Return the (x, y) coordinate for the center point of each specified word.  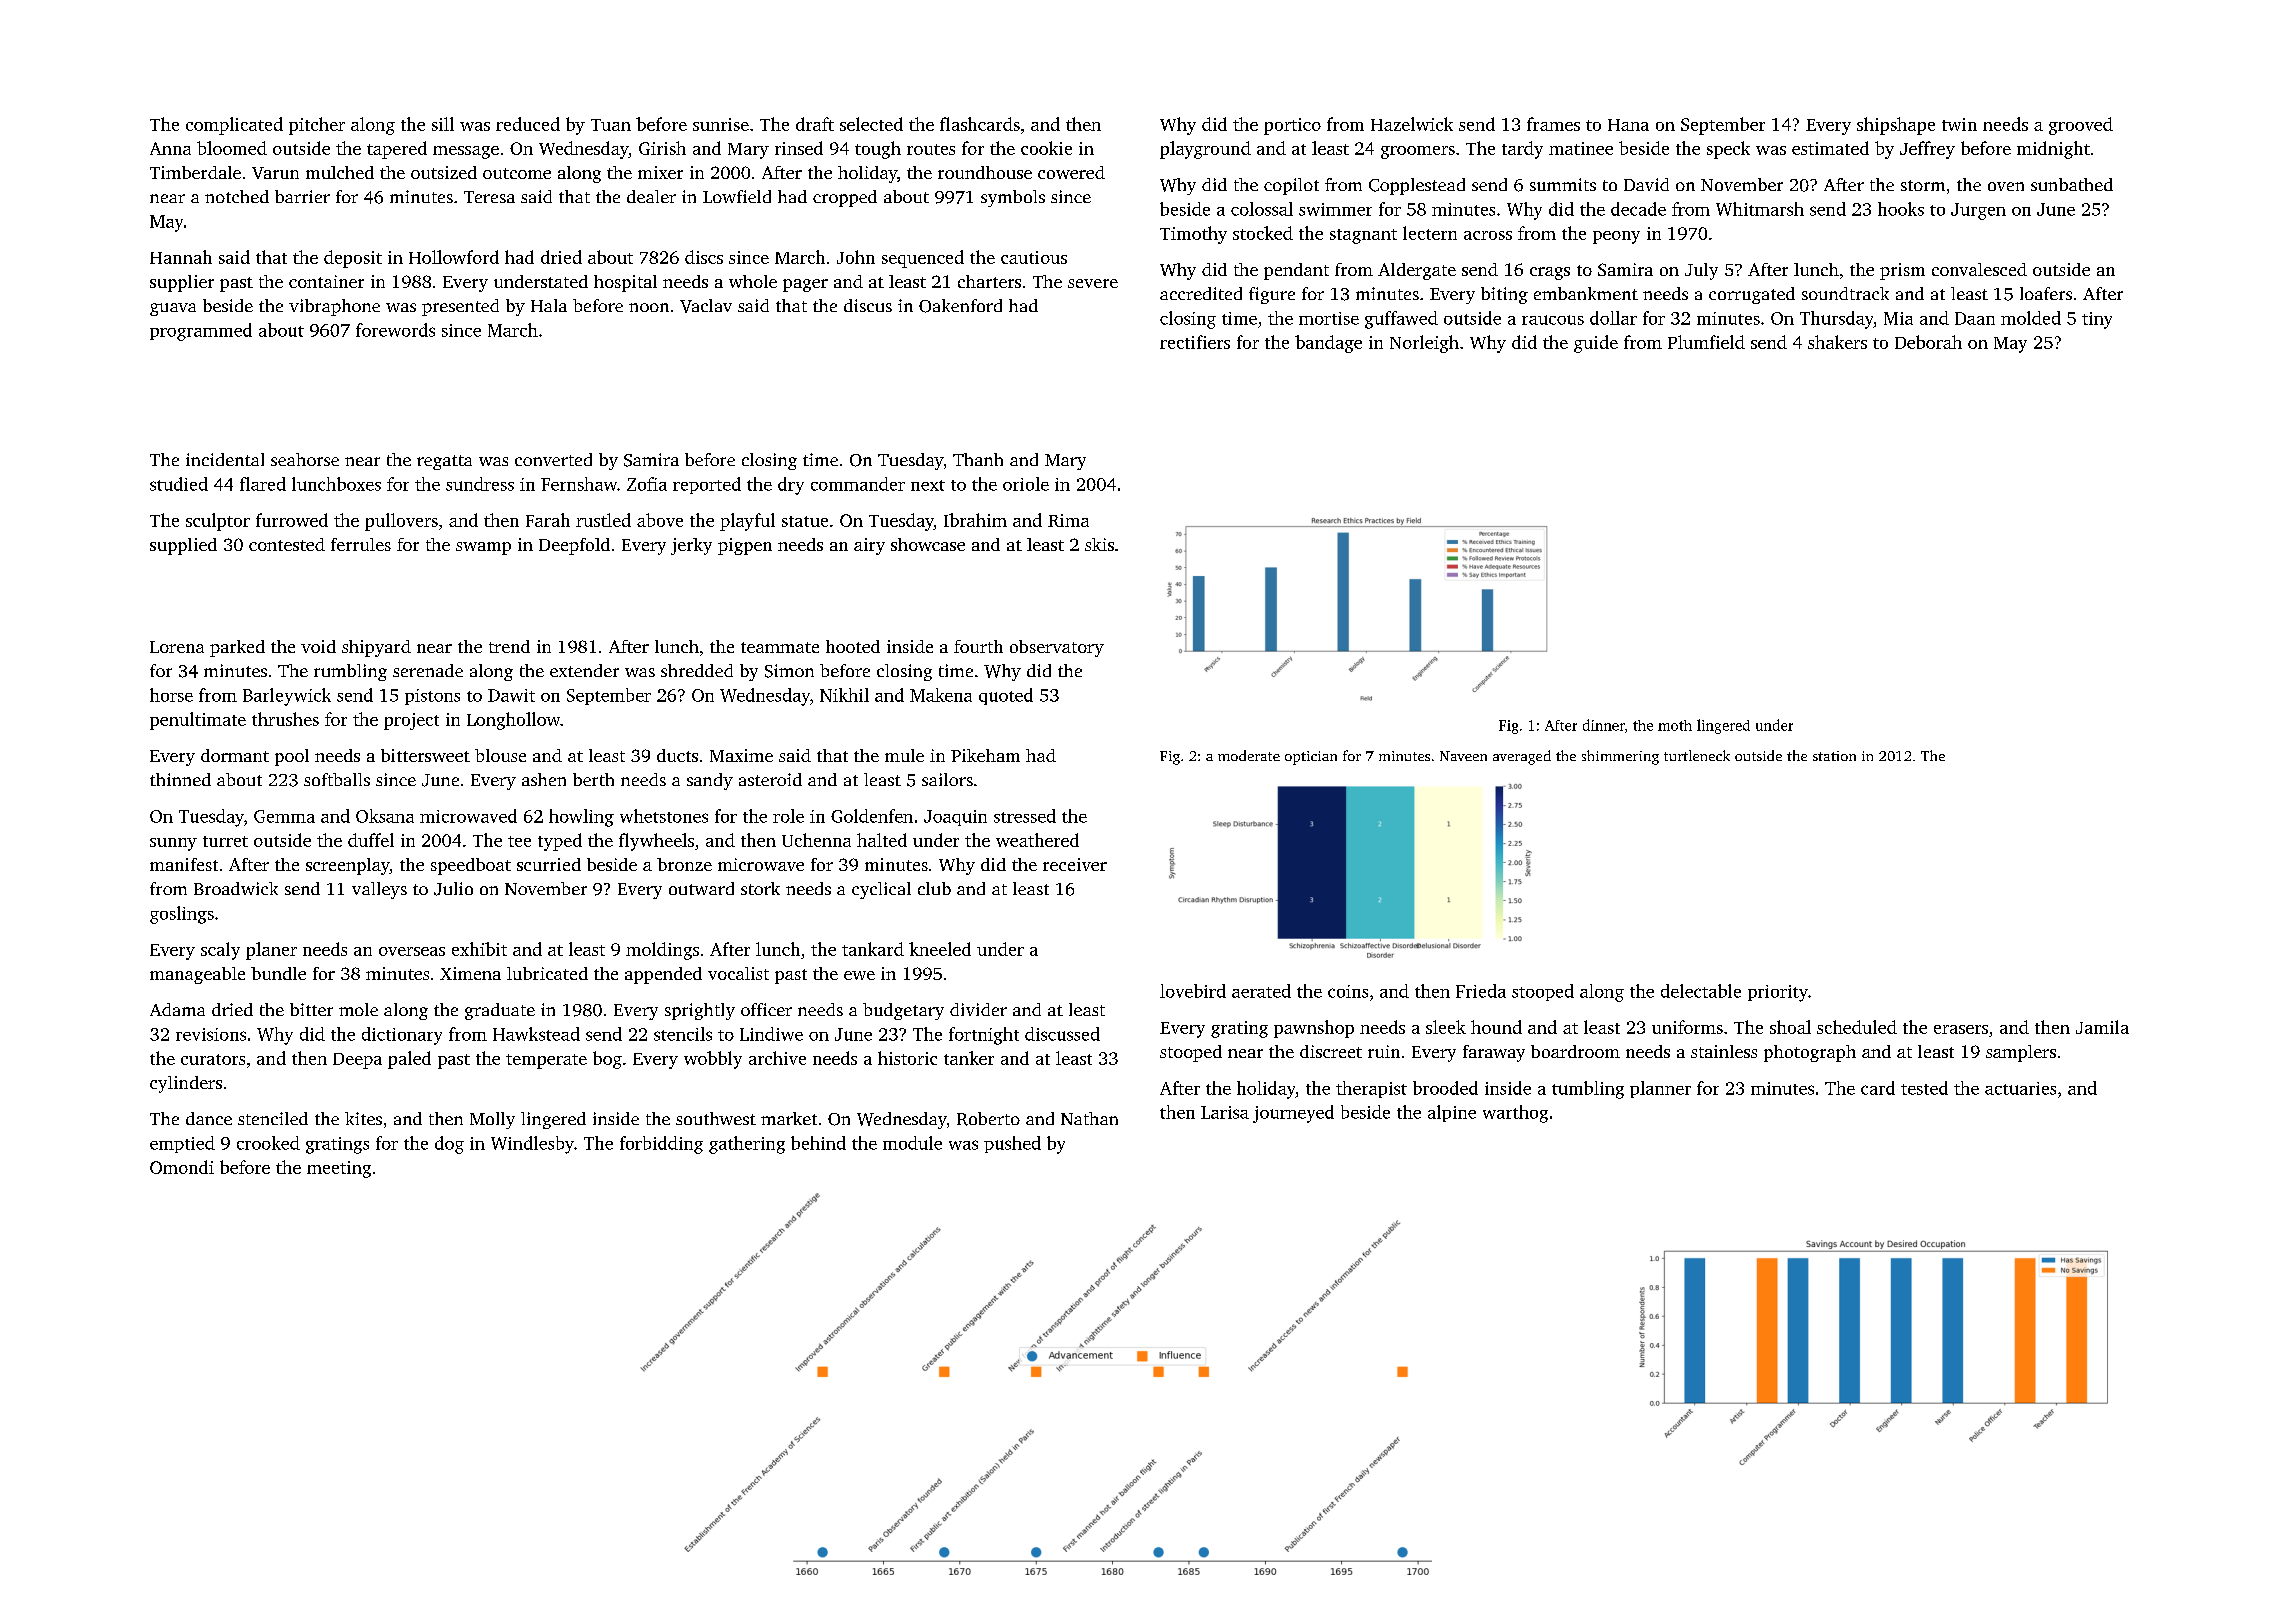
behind (818, 1143)
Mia (1898, 318)
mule (904, 755)
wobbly (713, 1060)
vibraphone (334, 307)
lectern (1430, 233)
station (1834, 756)
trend (509, 646)
